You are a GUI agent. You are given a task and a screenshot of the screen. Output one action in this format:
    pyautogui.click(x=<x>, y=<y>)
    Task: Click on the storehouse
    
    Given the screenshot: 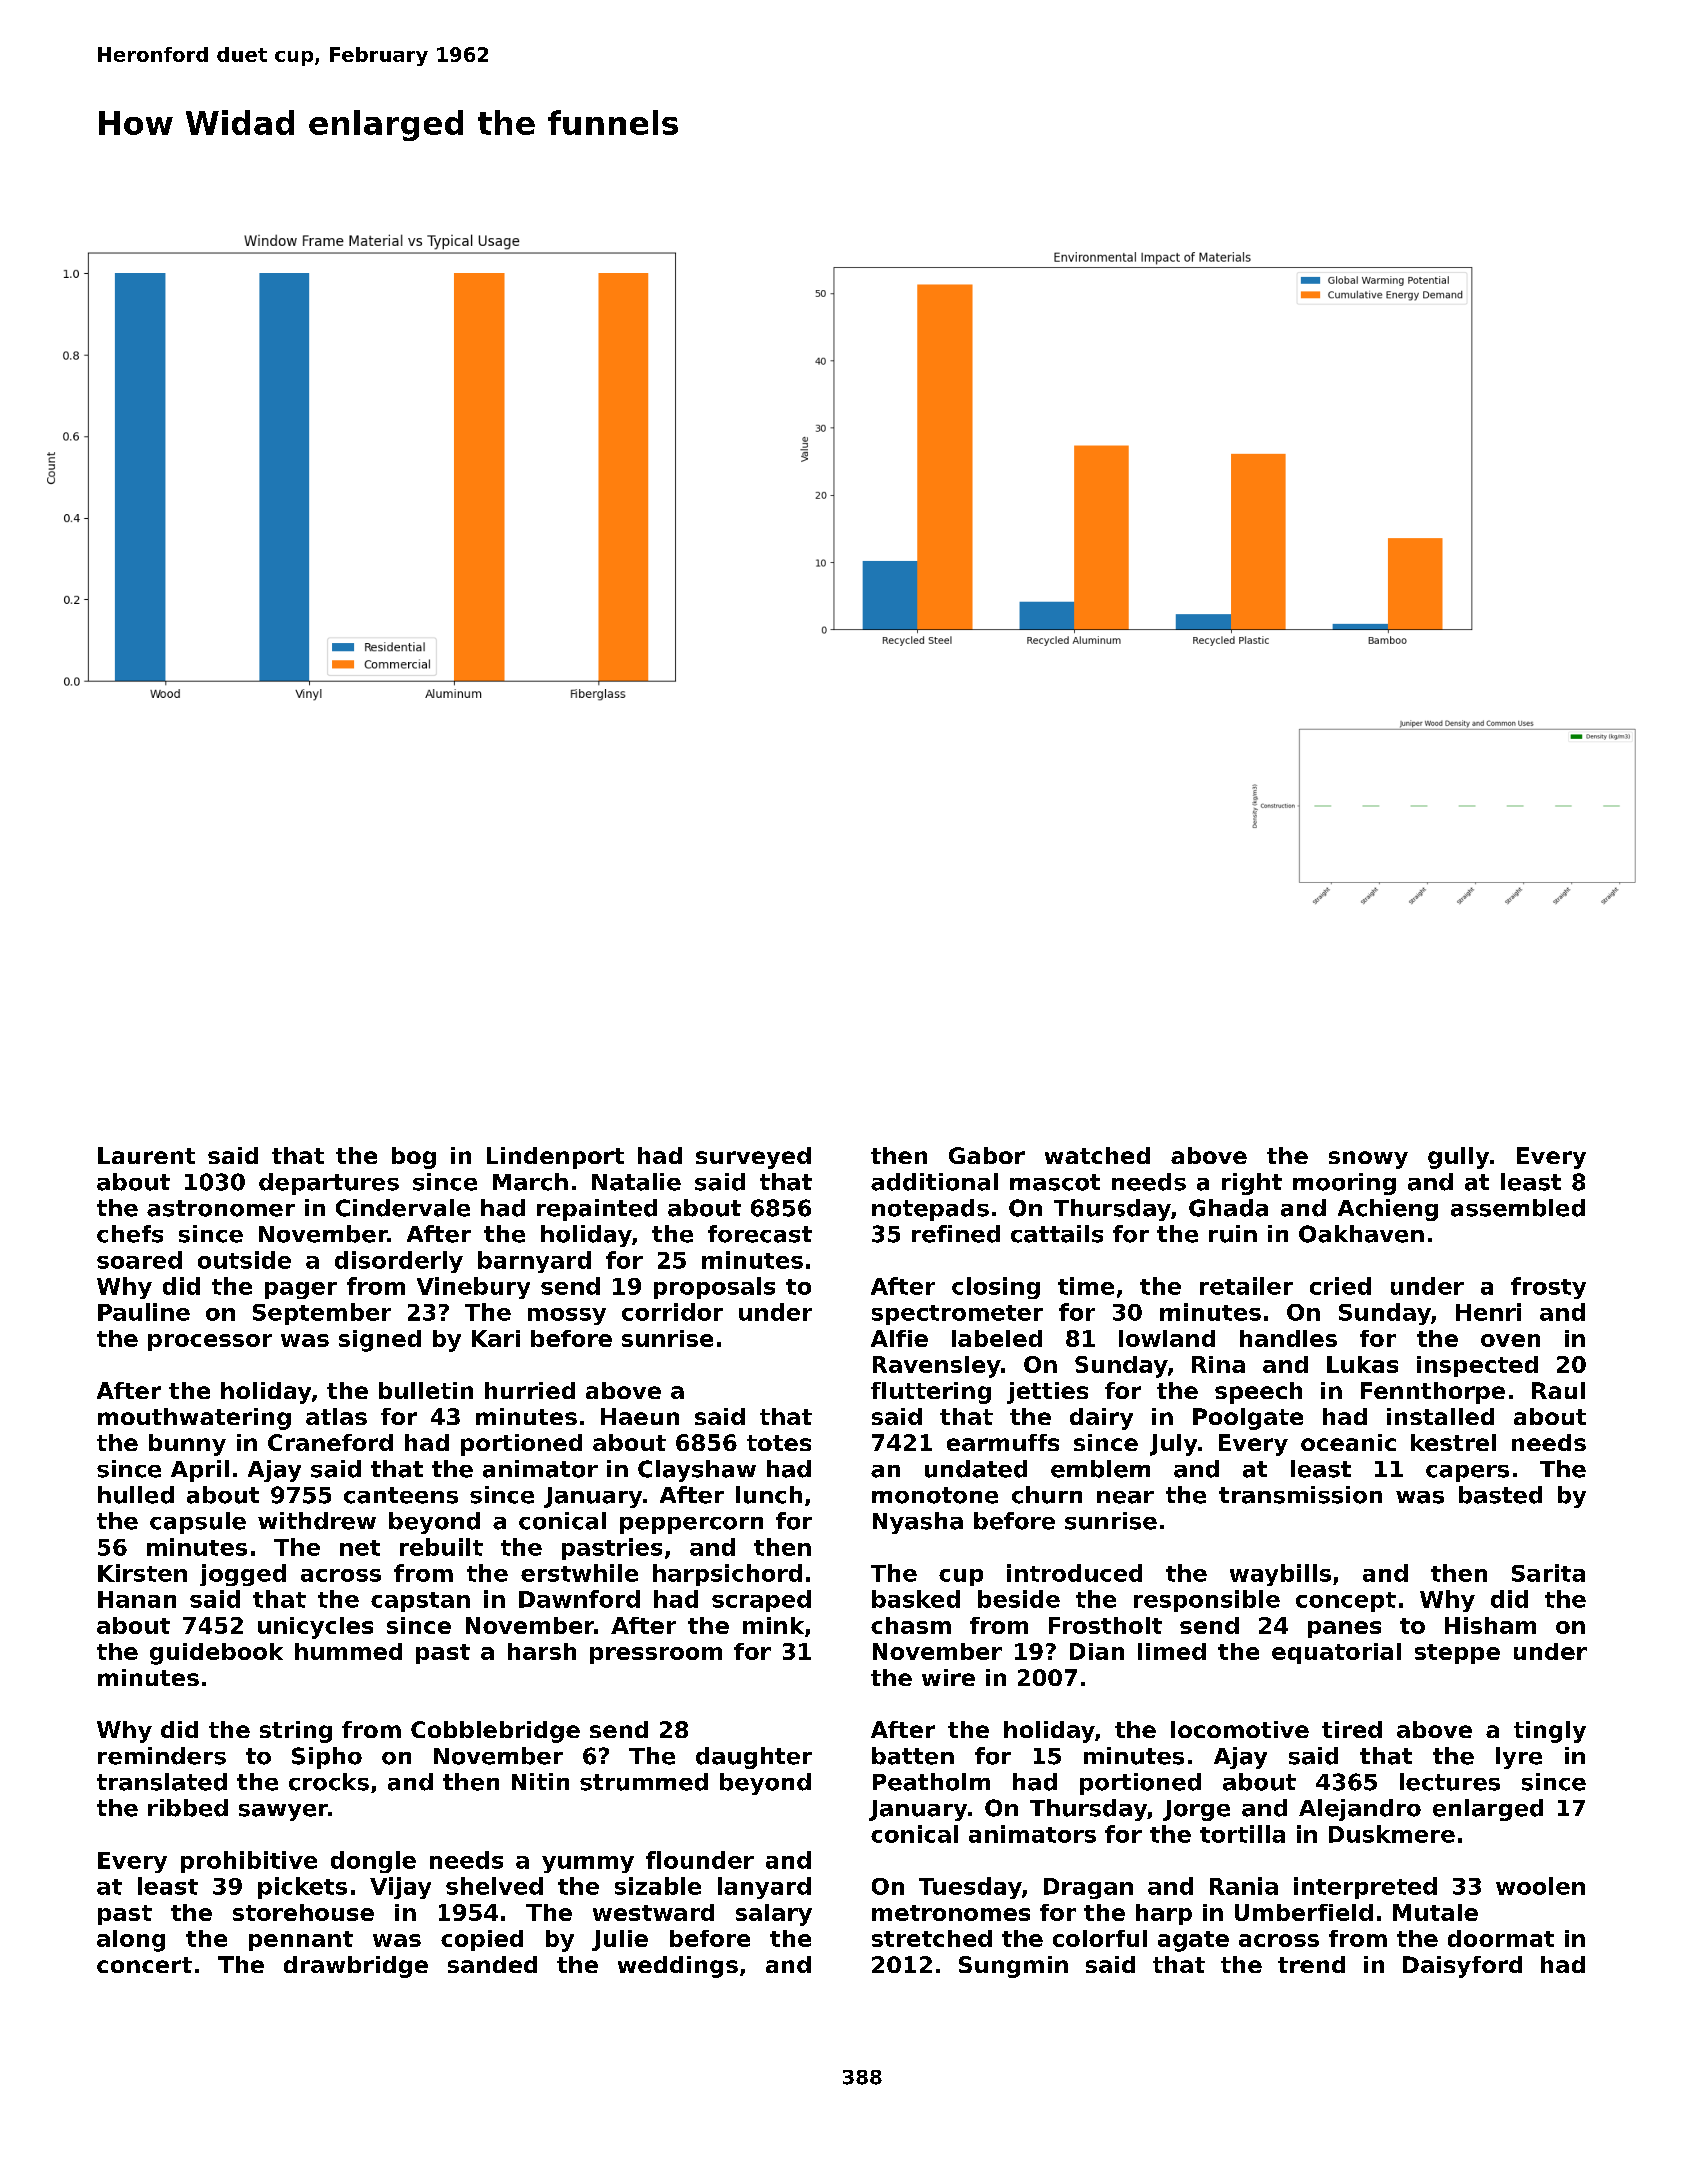 What is the action you would take?
    pyautogui.click(x=303, y=1912)
